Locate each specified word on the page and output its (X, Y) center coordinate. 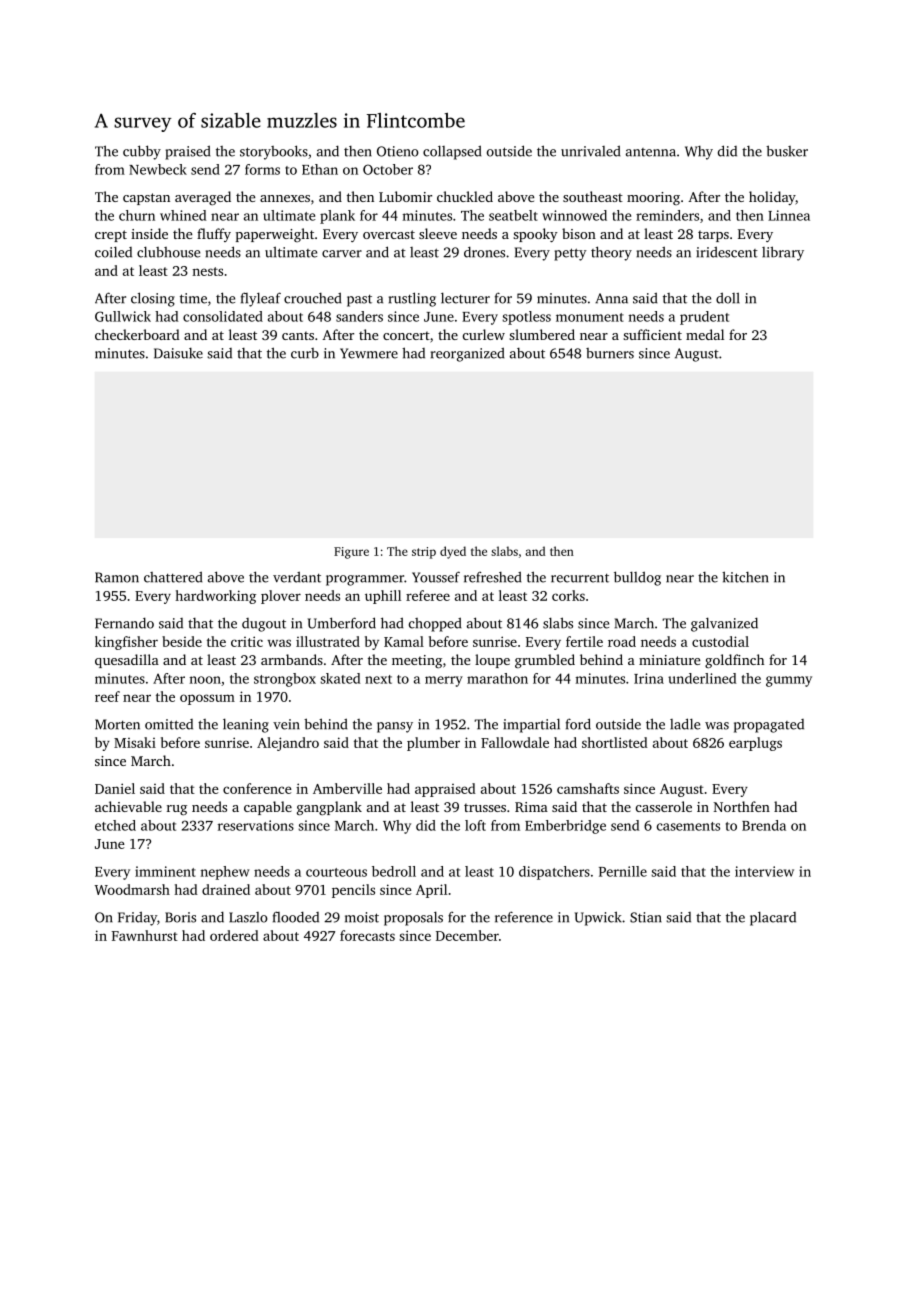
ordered (234, 935)
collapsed (452, 152)
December (467, 935)
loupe (492, 661)
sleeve (438, 233)
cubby (142, 152)
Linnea (789, 215)
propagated (769, 726)
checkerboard (137, 334)
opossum (207, 699)
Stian (646, 917)
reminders (667, 215)
